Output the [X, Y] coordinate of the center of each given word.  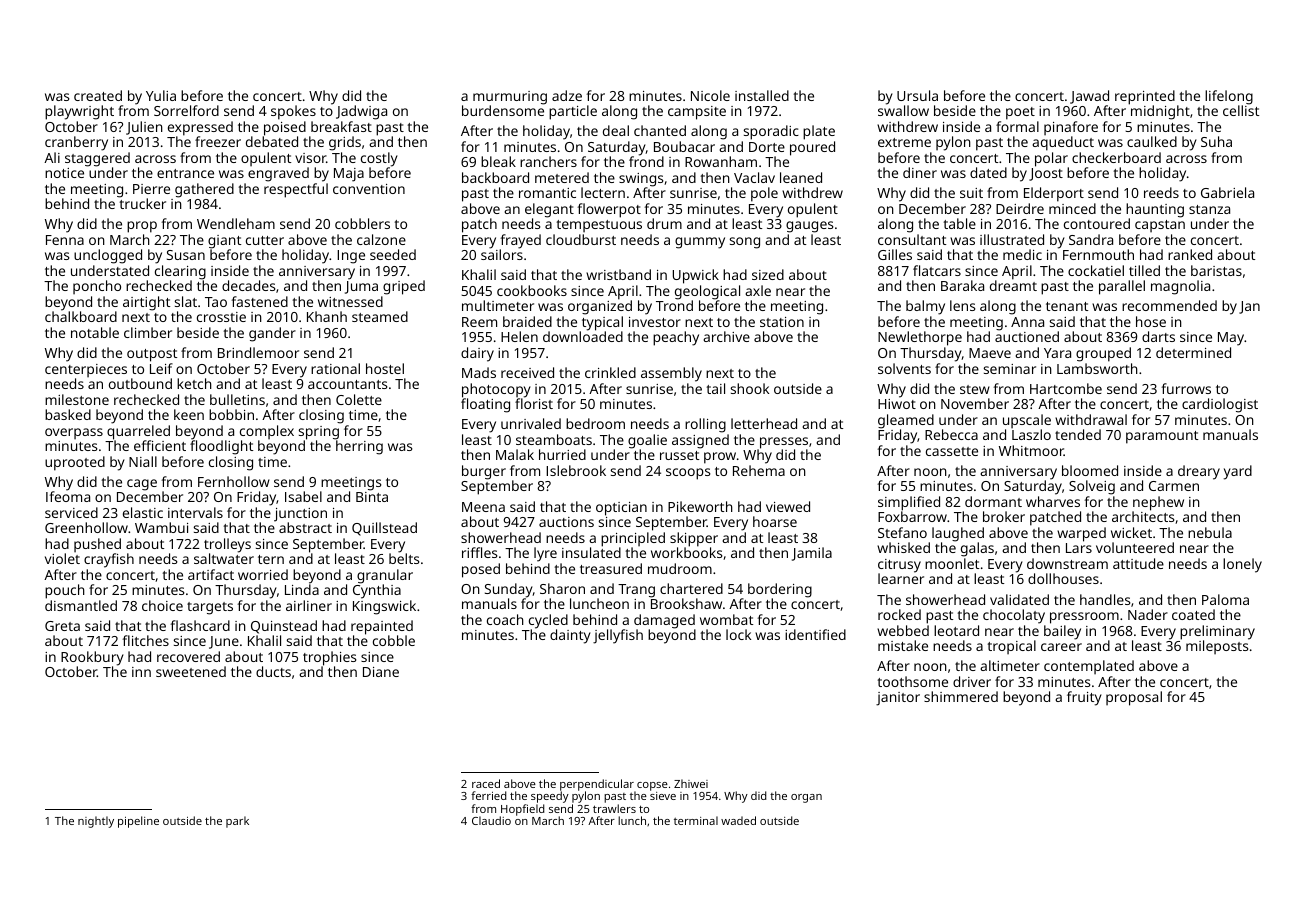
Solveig [1092, 487]
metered [562, 177]
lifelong [1229, 97]
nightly [96, 822]
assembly [671, 374]
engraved [278, 174]
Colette [359, 399]
